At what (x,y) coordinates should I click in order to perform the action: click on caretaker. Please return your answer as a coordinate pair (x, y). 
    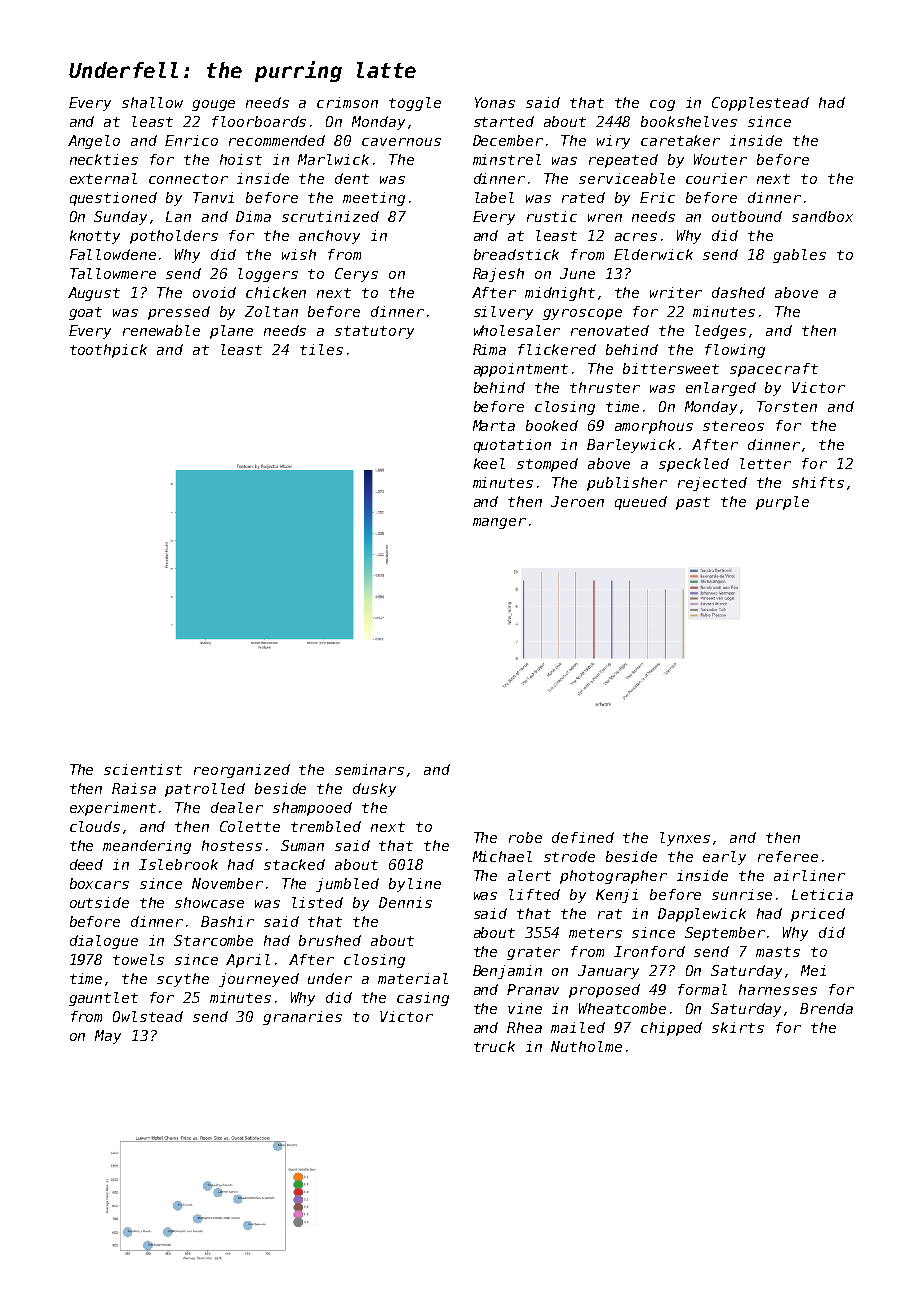
    Looking at the image, I should click on (680, 140).
